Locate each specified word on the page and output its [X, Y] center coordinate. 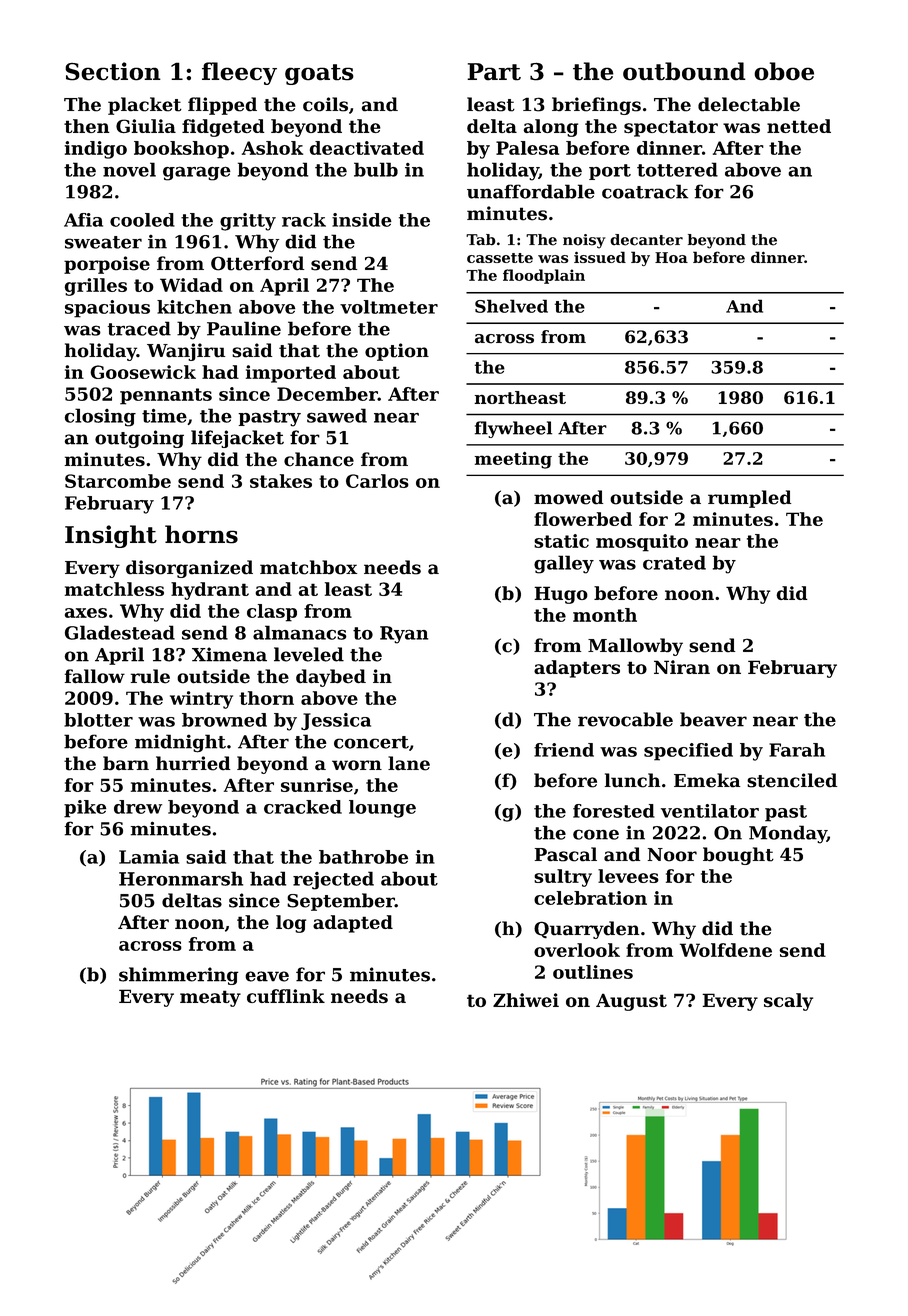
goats [319, 74]
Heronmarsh [181, 878]
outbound [684, 71]
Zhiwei [526, 1000]
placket [145, 106]
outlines [593, 972]
